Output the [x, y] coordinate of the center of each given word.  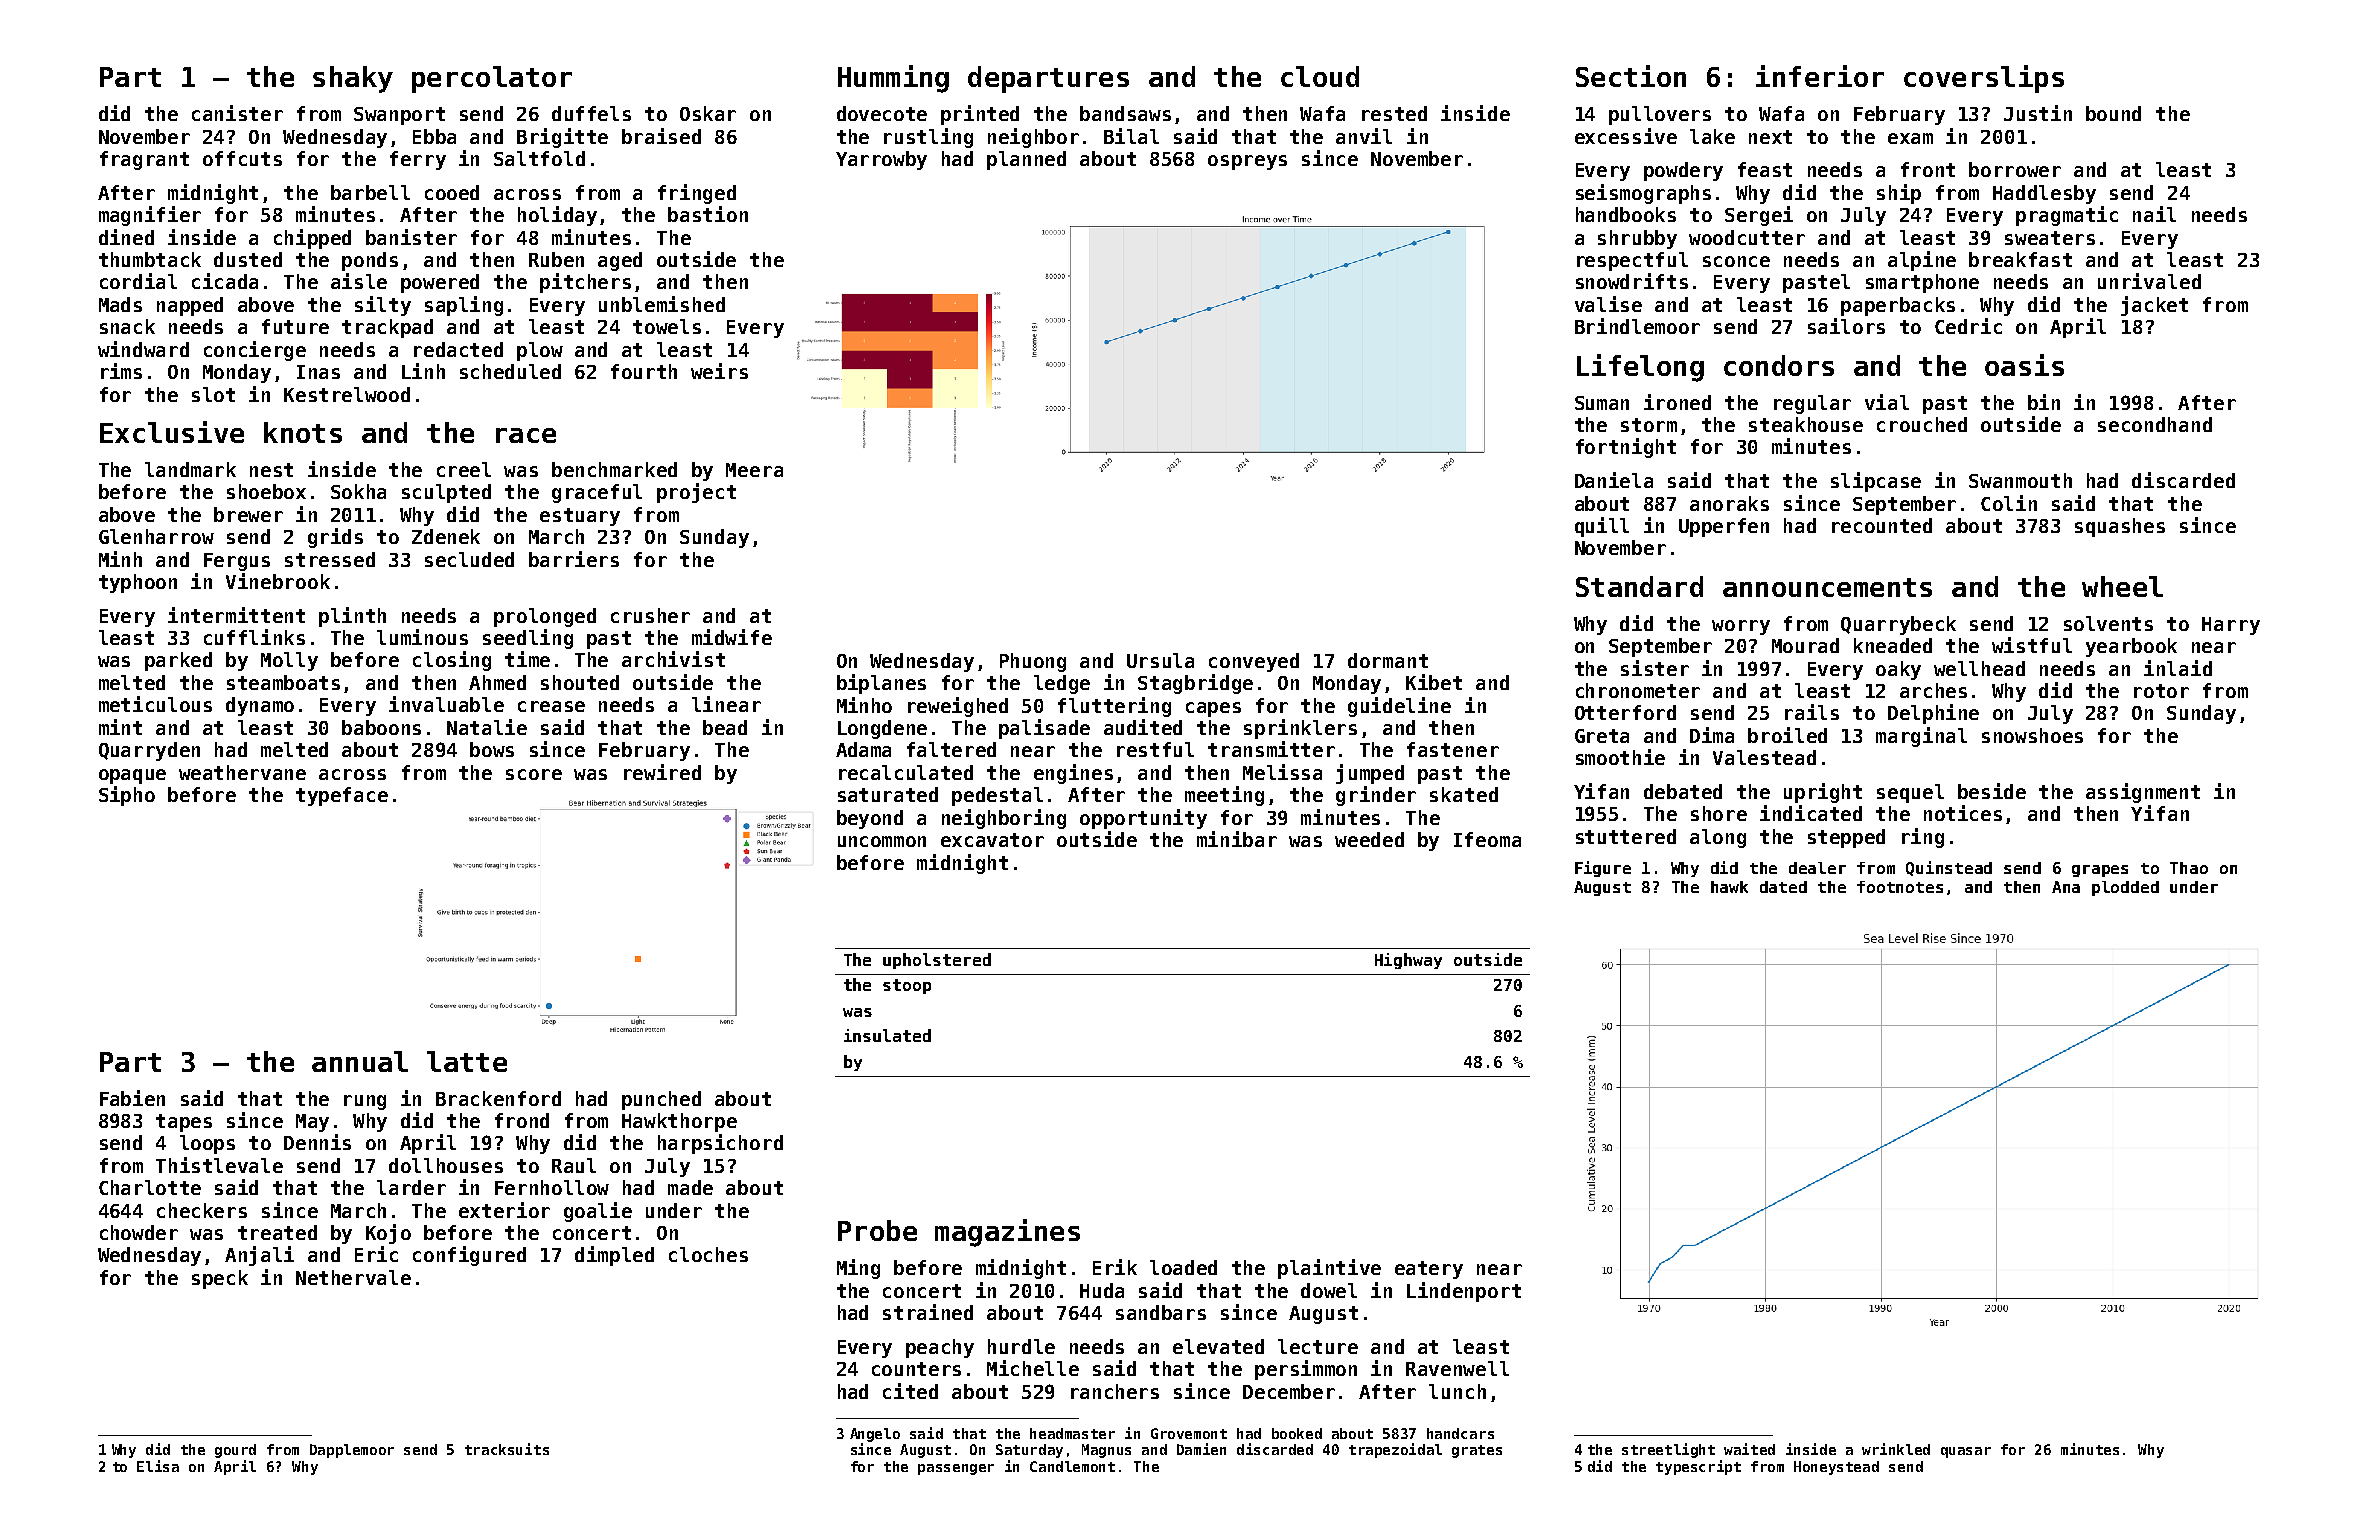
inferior [1820, 76]
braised [661, 136]
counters [916, 1369]
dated [1783, 887]
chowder [139, 1232]
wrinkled [1896, 1449]
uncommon [882, 841]
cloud [1320, 76]
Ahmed [497, 682]
